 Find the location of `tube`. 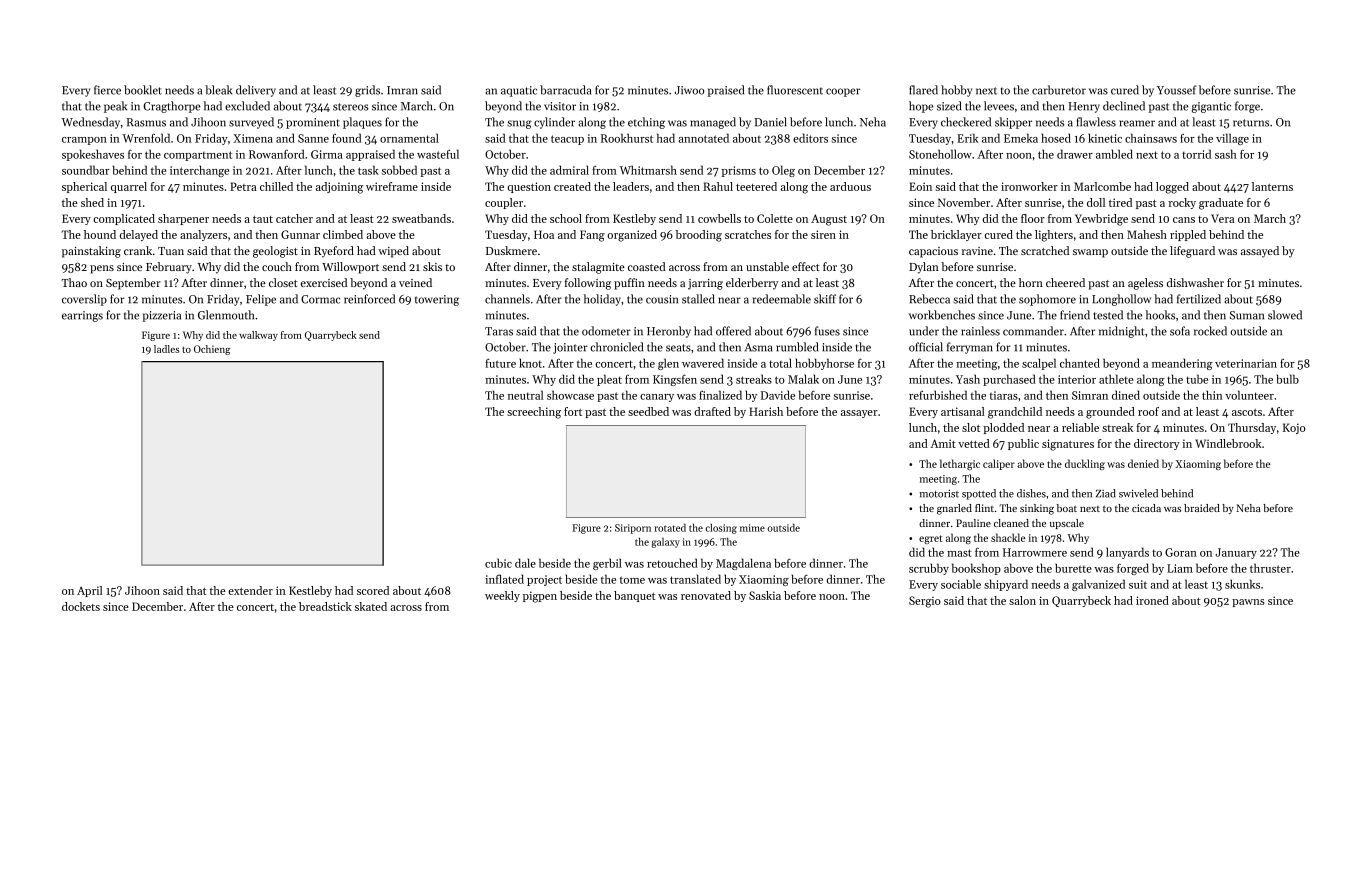

tube is located at coordinates (1197, 379).
